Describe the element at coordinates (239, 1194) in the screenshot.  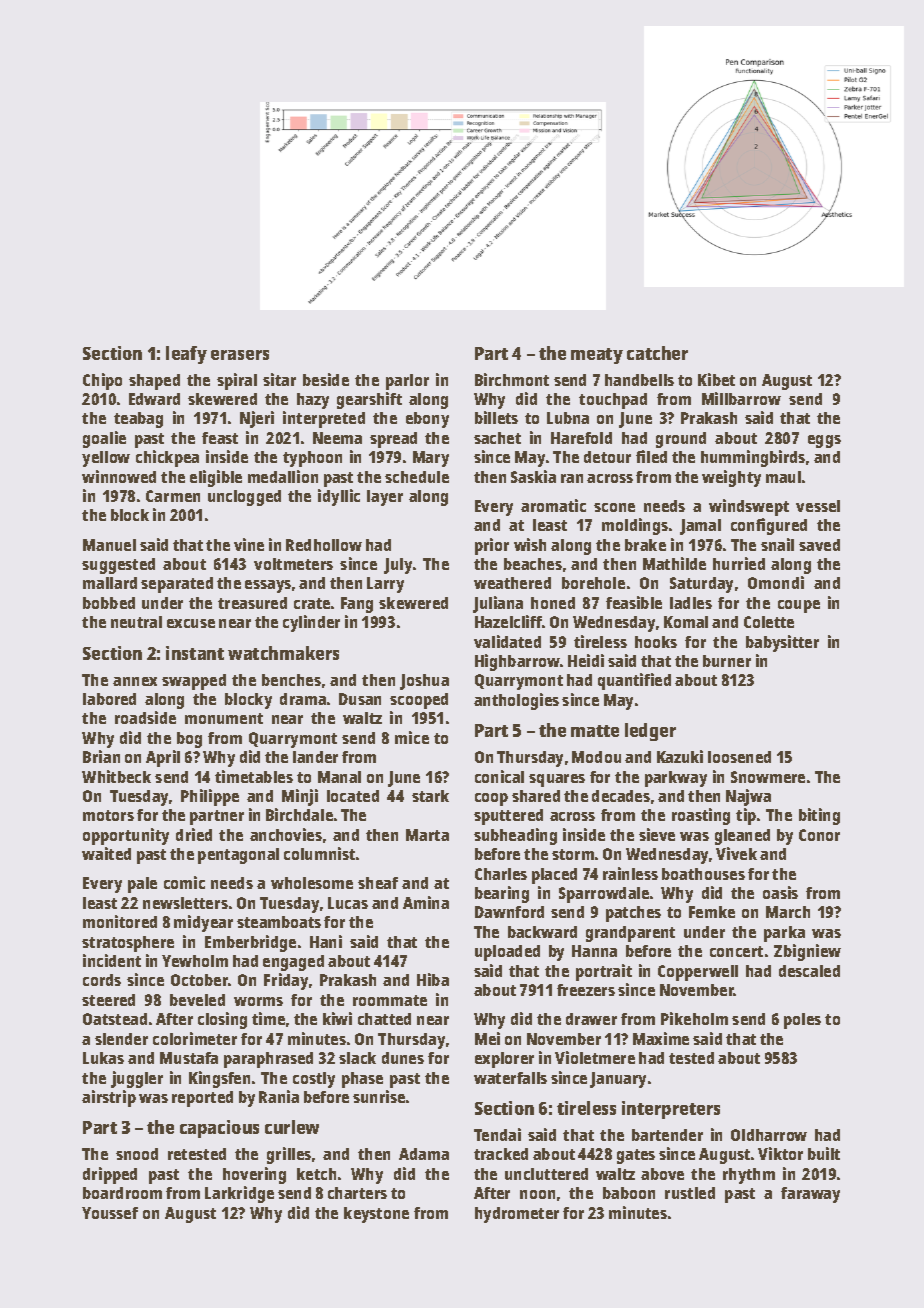
I see `Larkridge` at that location.
